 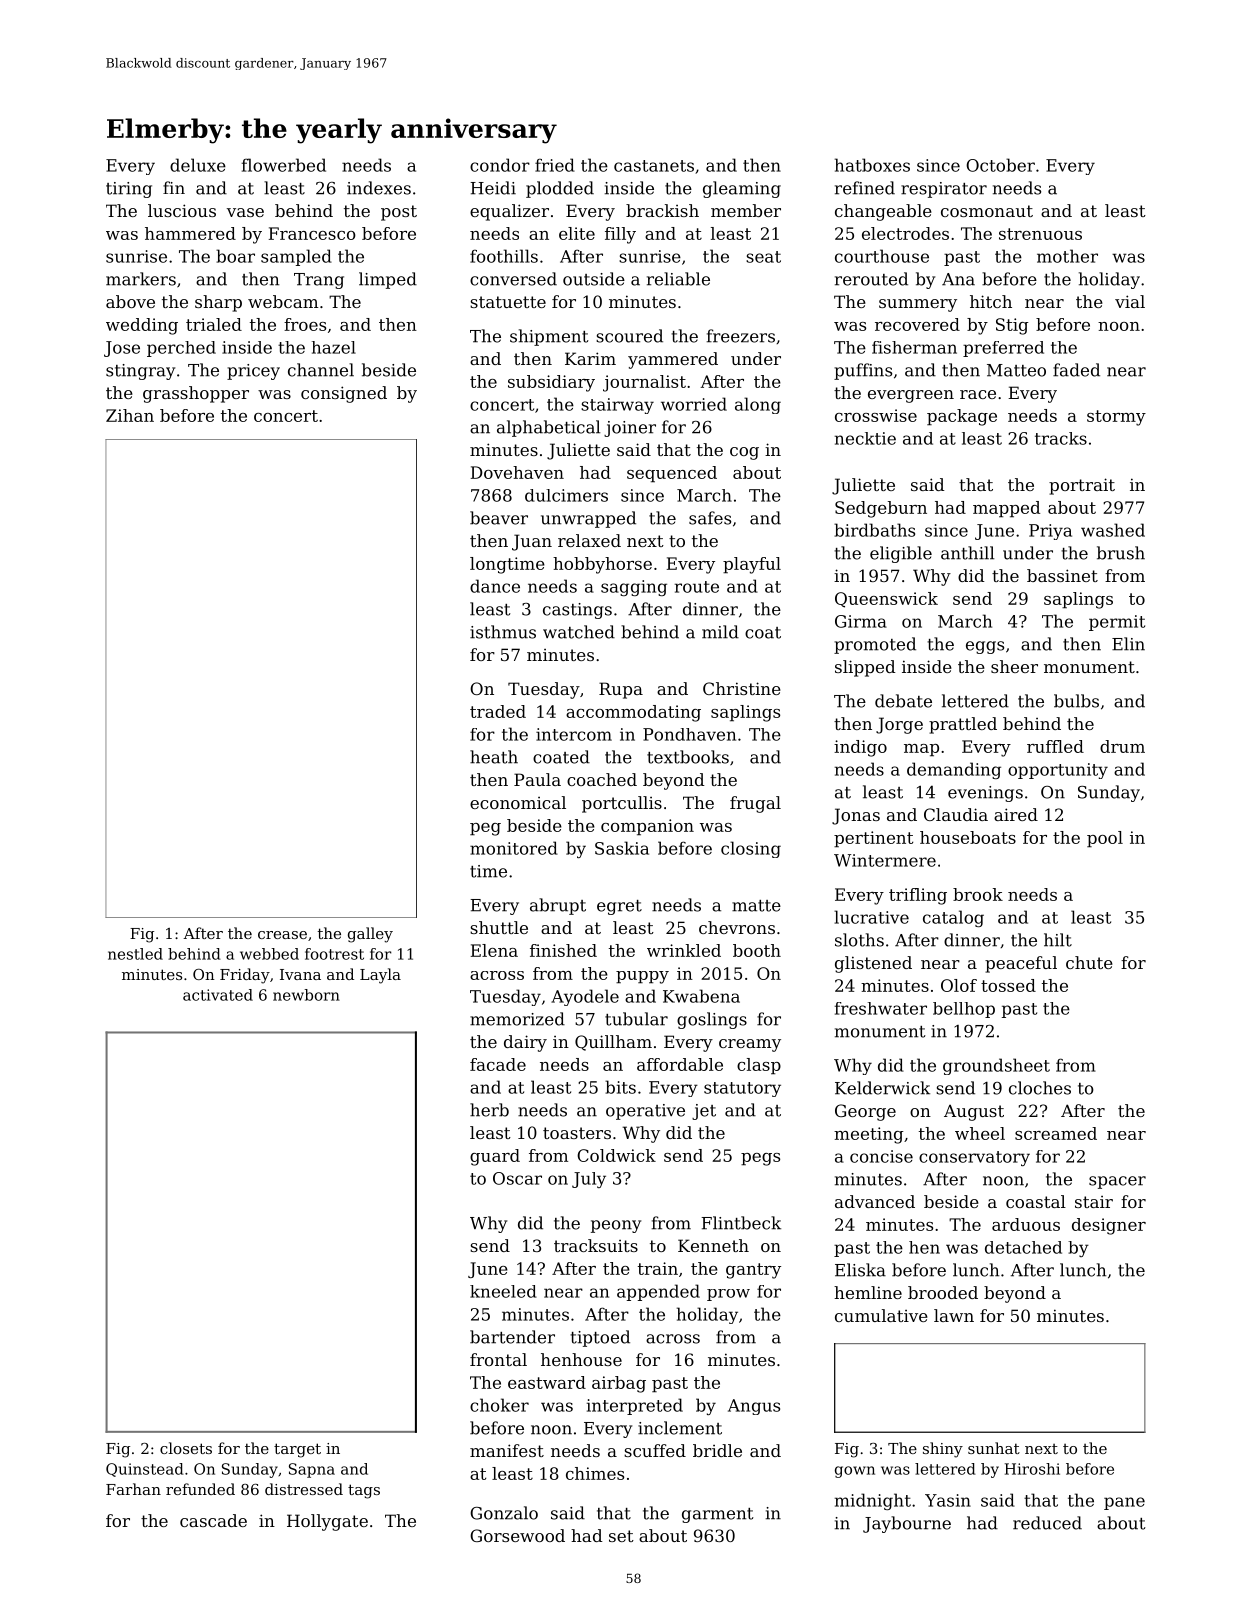 I want to click on along, so click(x=758, y=405).
